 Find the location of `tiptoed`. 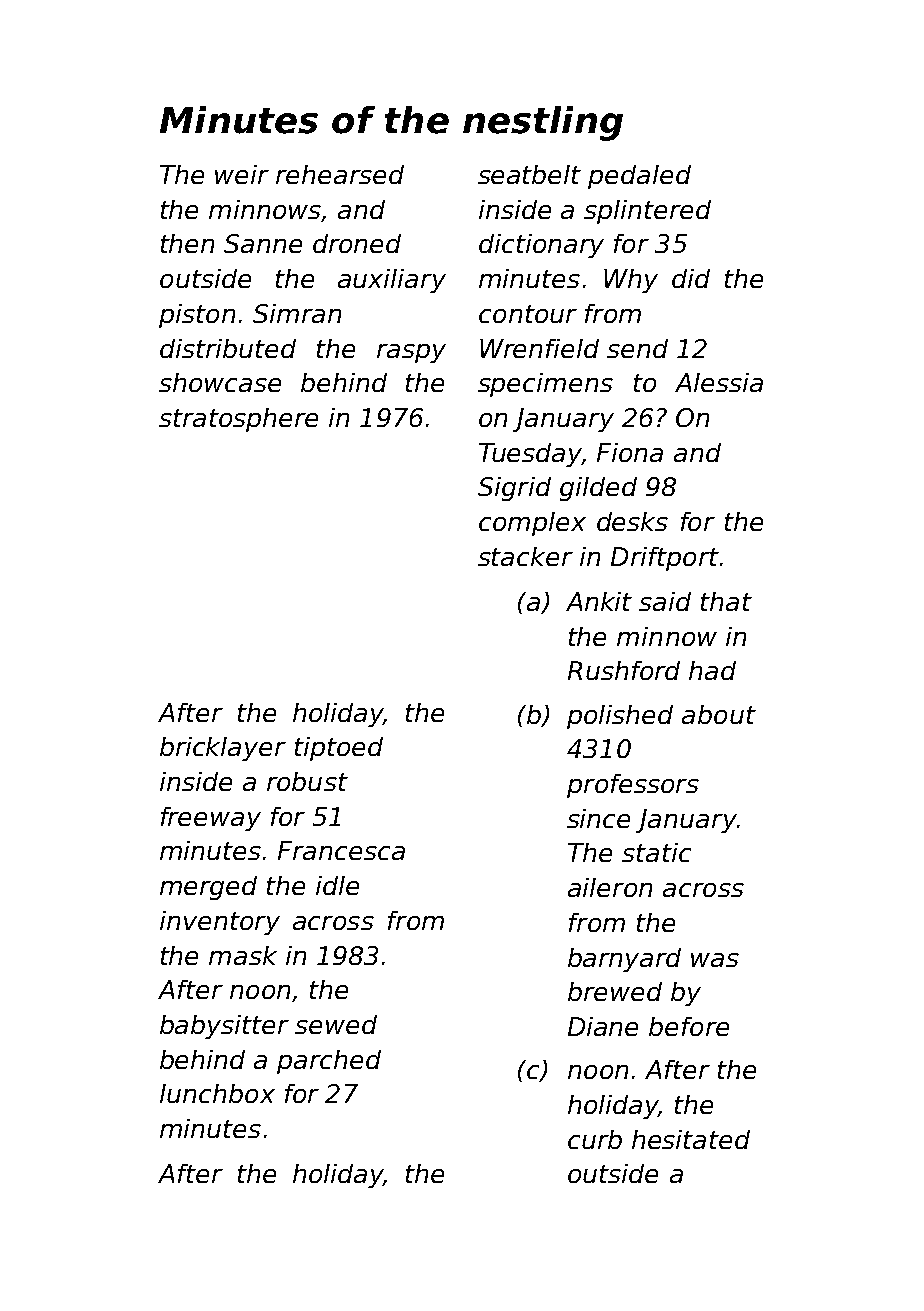

tiptoed is located at coordinates (339, 749).
